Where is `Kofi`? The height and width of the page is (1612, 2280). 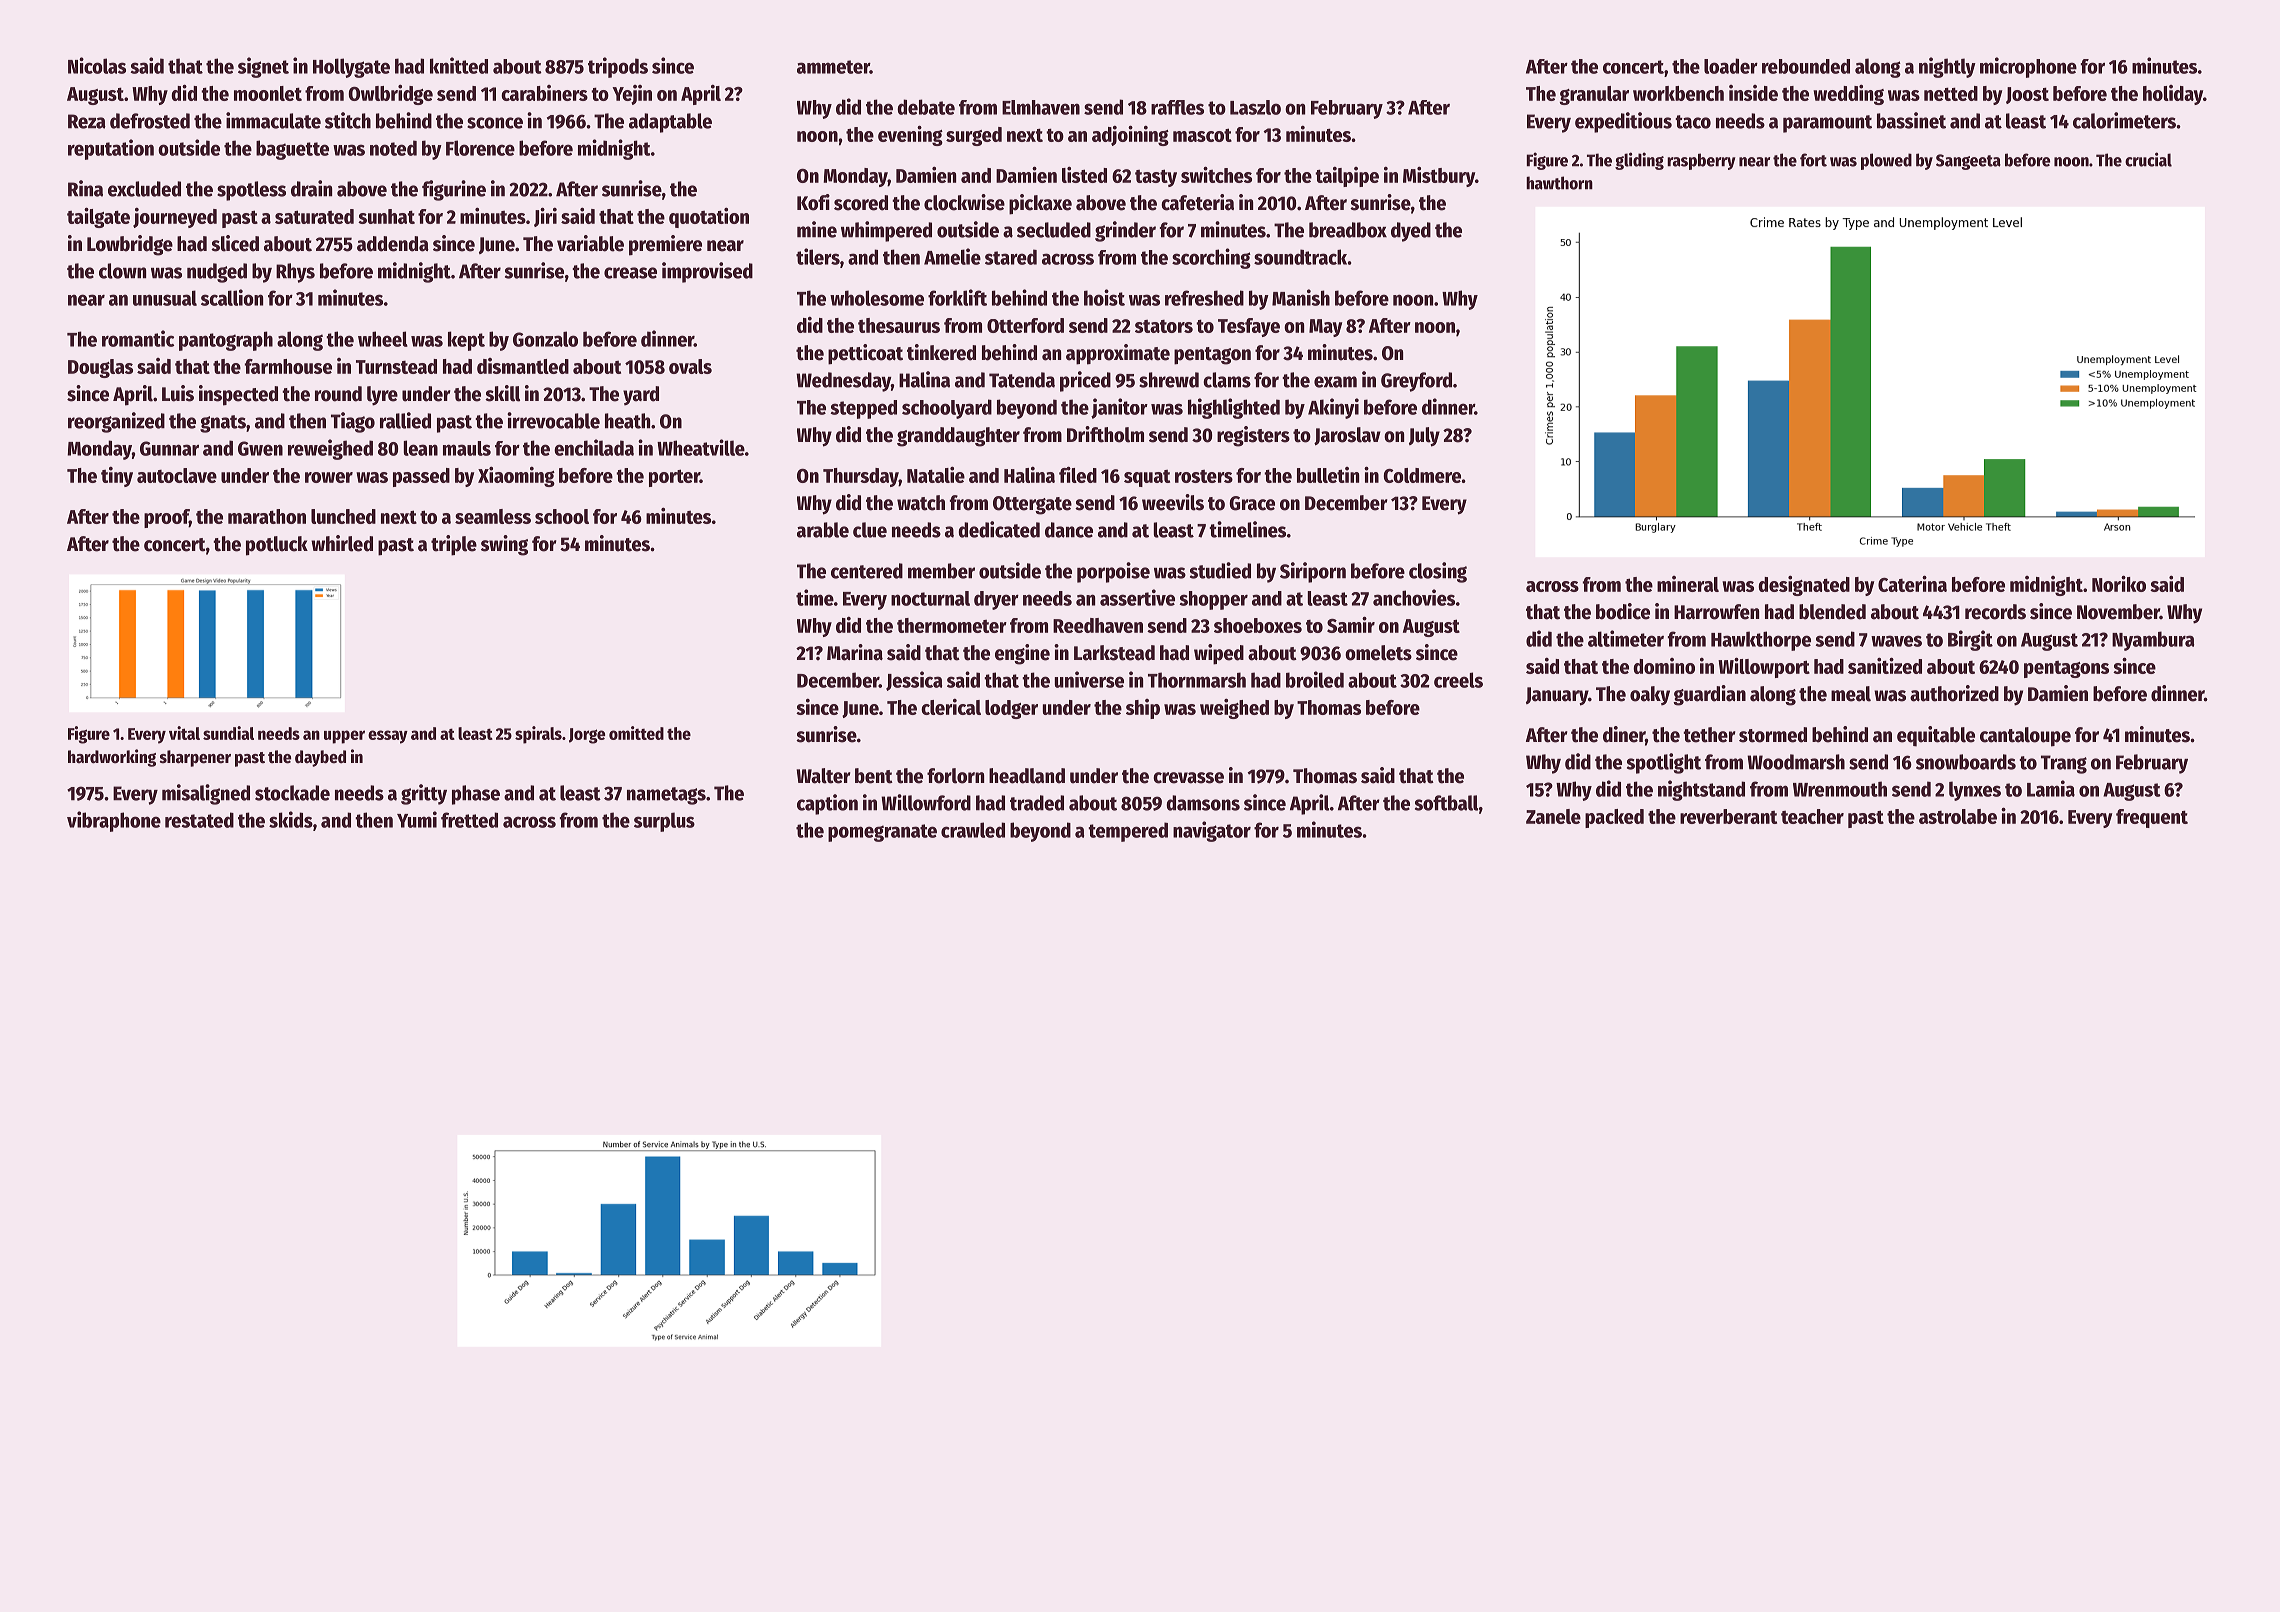
Kofi is located at coordinates (813, 202).
